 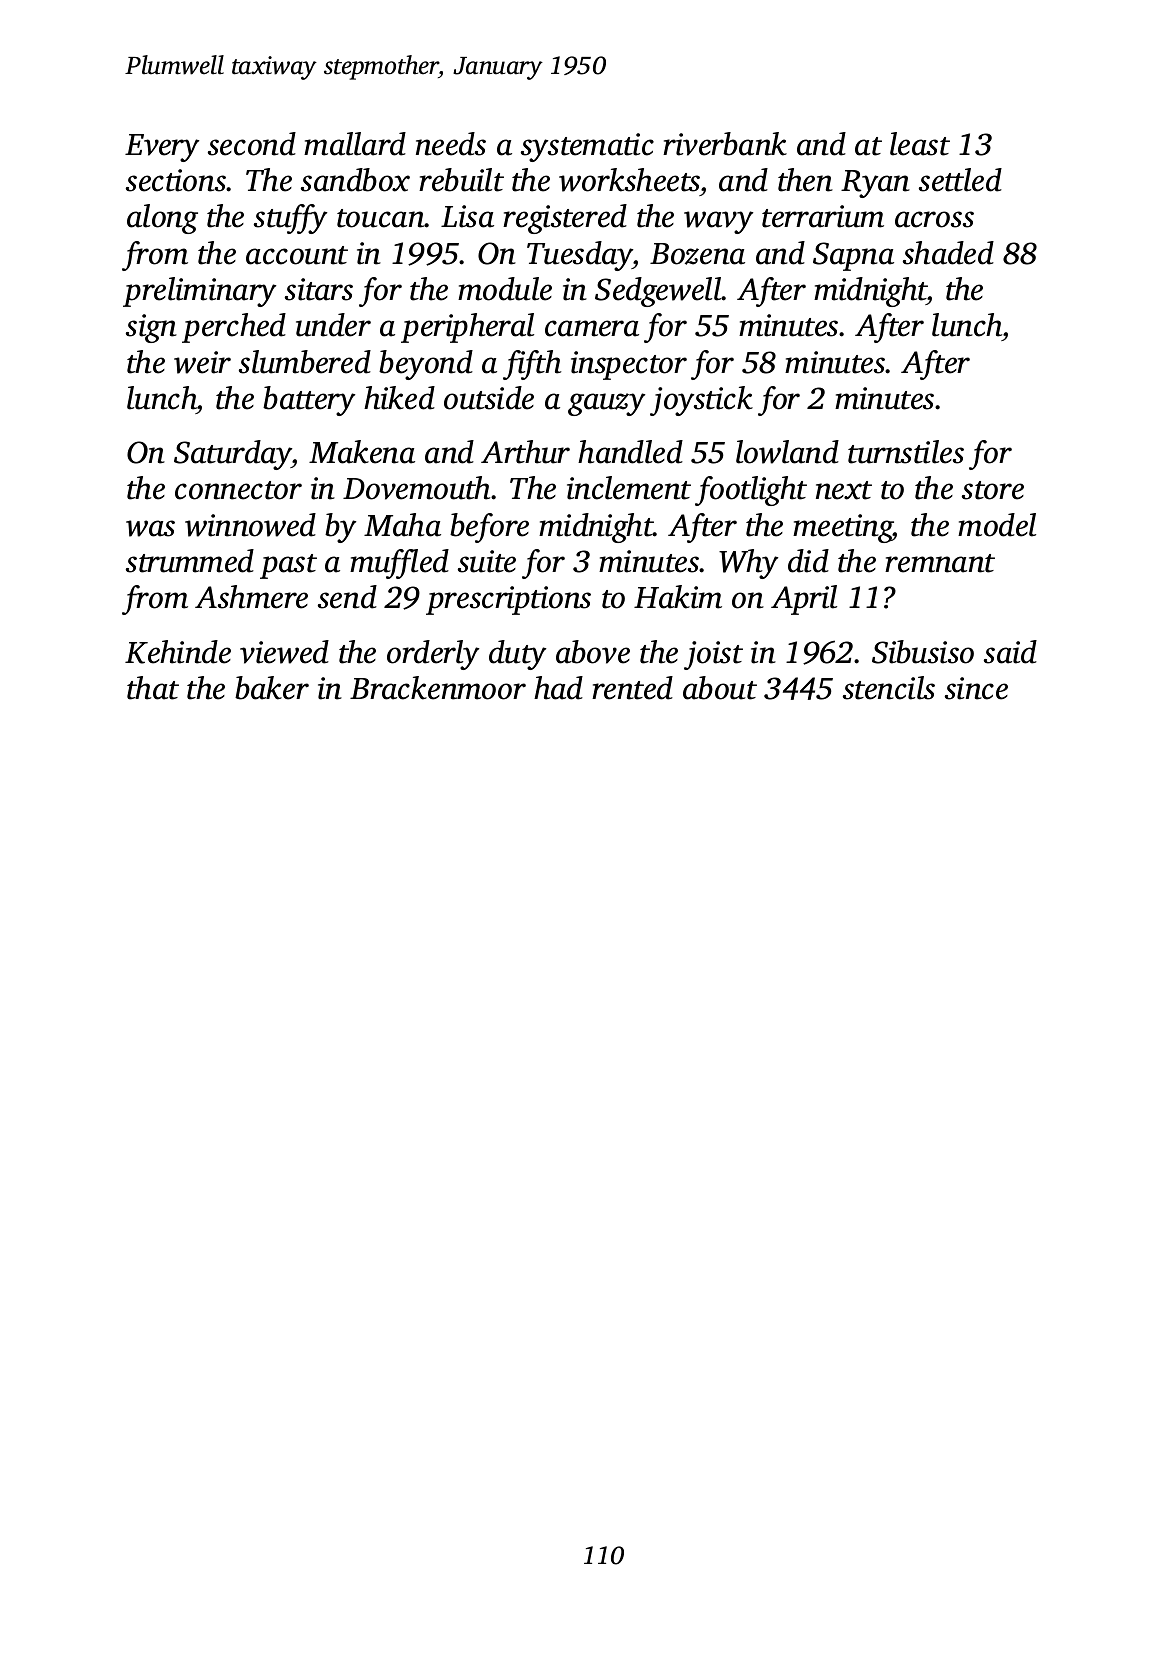 I want to click on that, so click(x=153, y=688).
